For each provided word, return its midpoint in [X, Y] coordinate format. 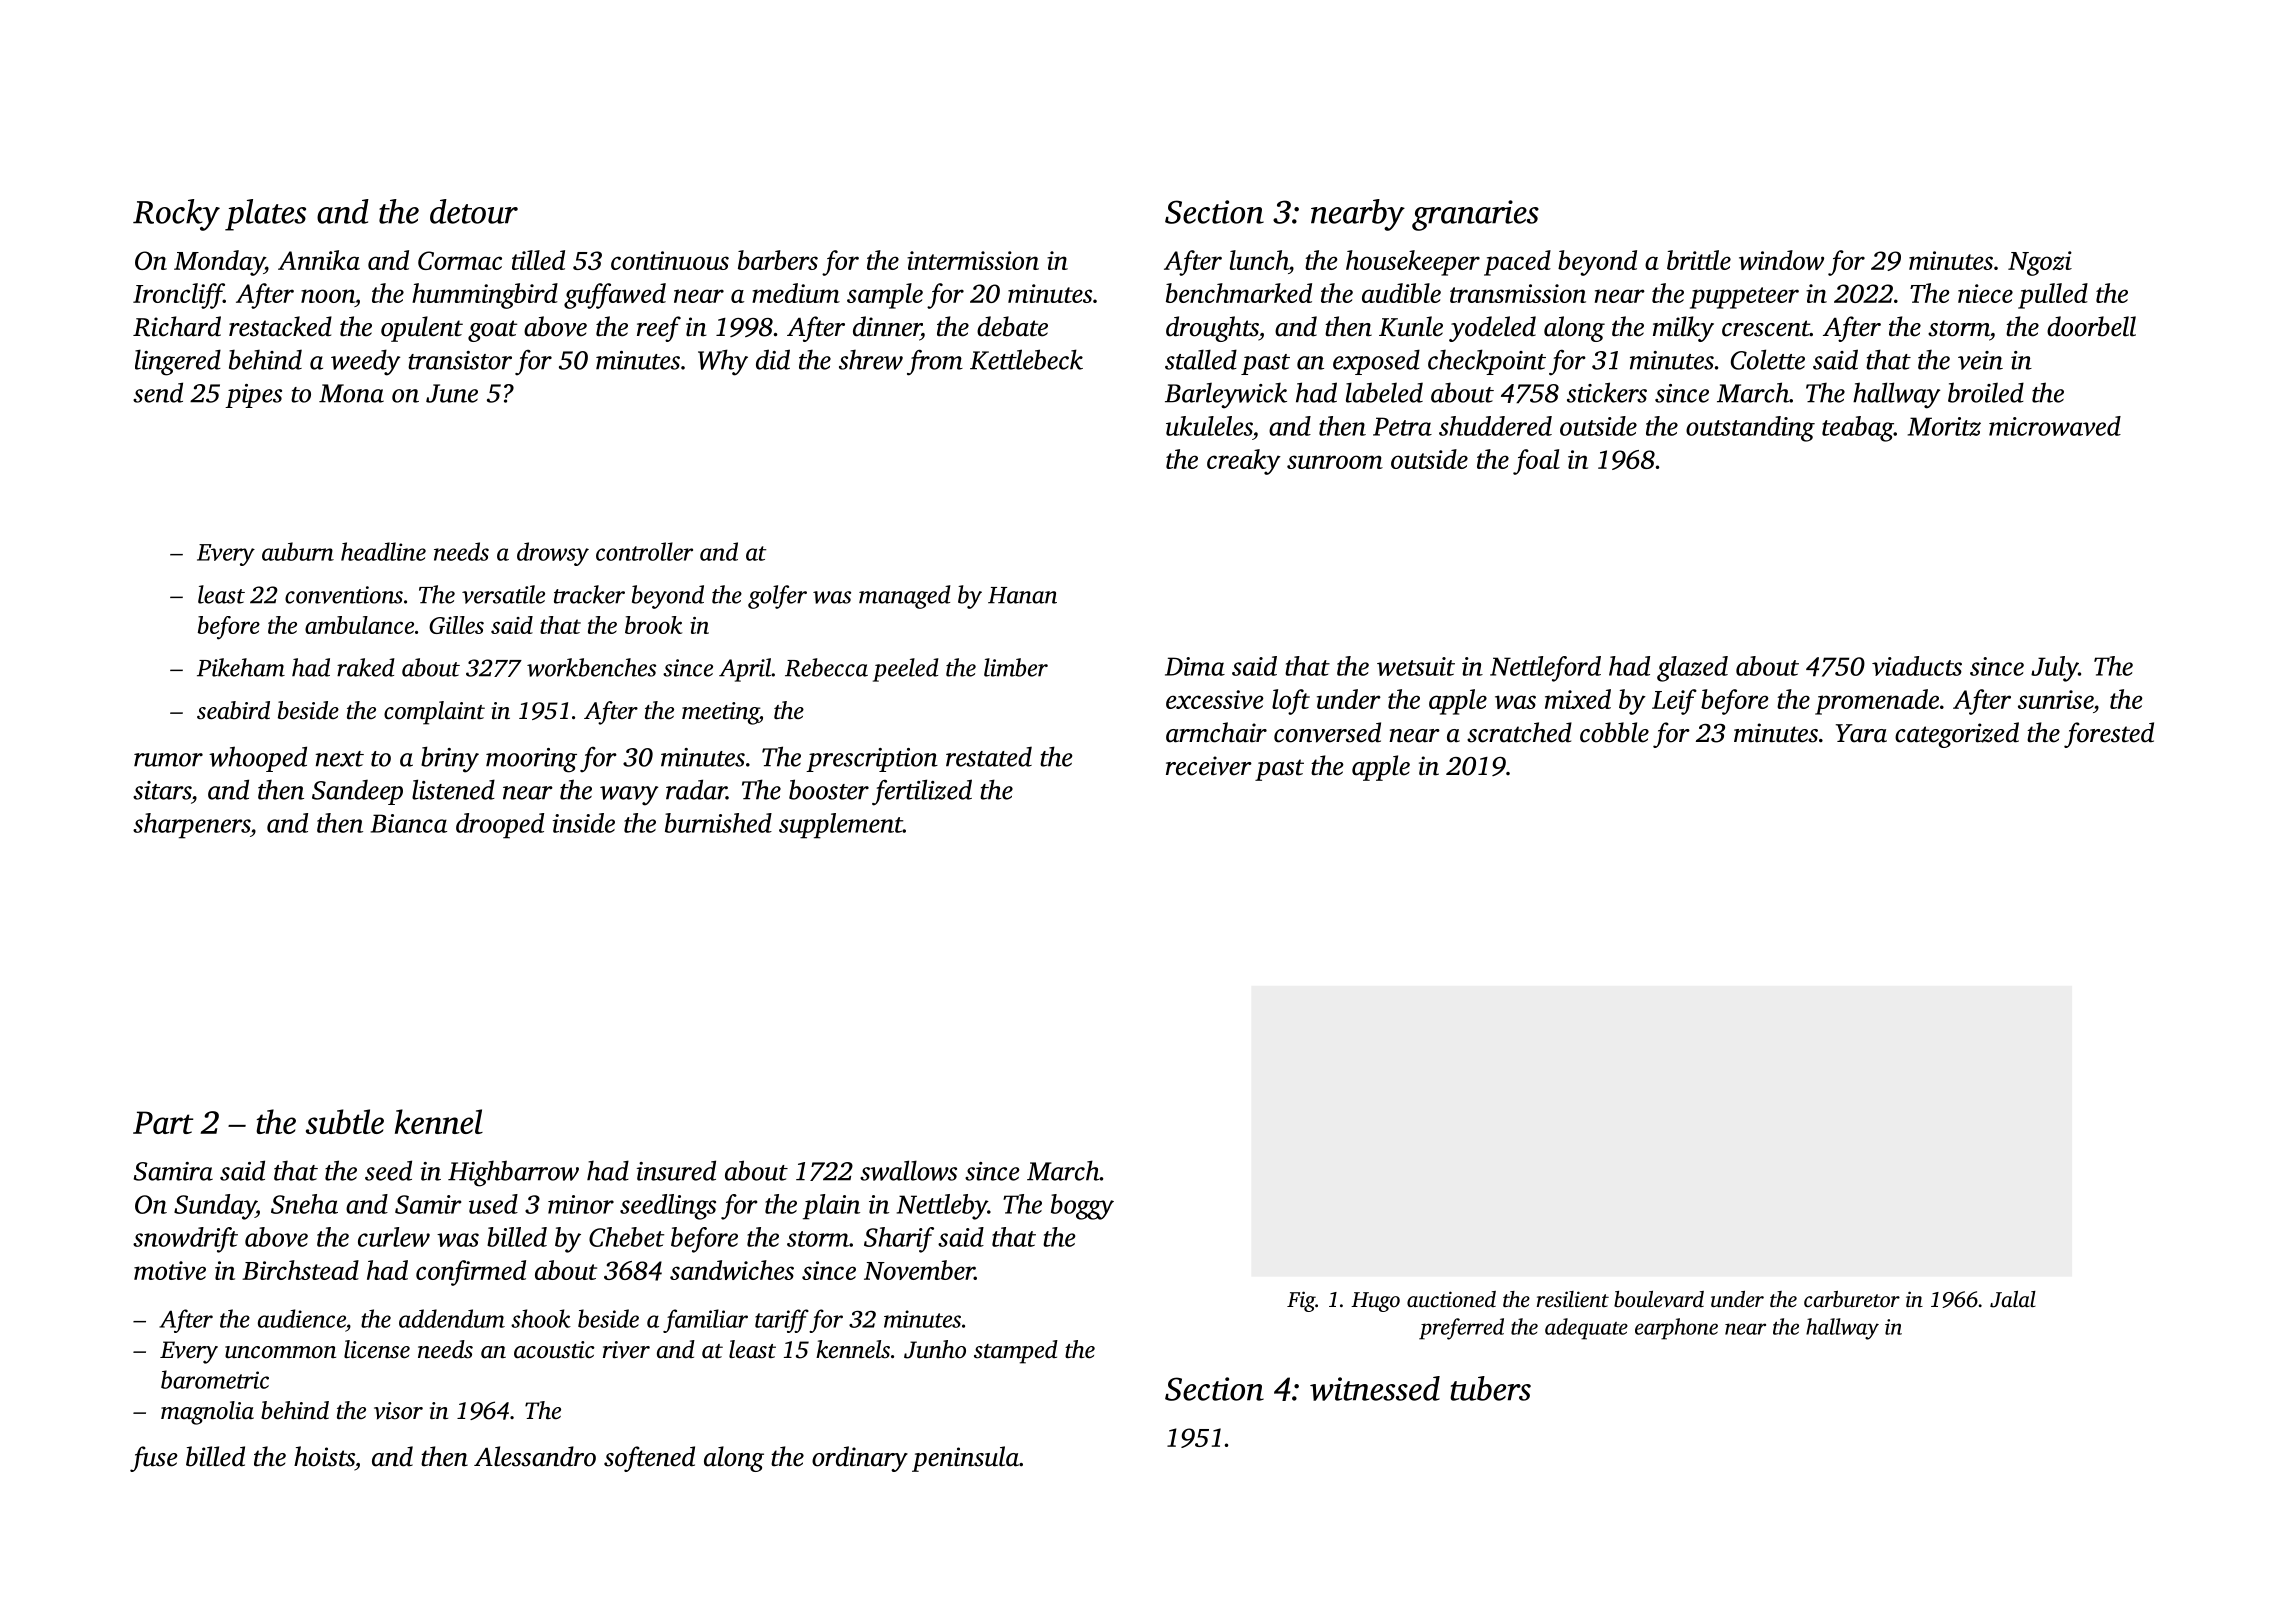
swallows [908, 1170]
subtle [345, 1121]
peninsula [965, 1459]
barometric [215, 1379]
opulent [422, 329]
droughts [1212, 329]
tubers [1490, 1388]
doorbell [2091, 326]
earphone [1676, 1329]
